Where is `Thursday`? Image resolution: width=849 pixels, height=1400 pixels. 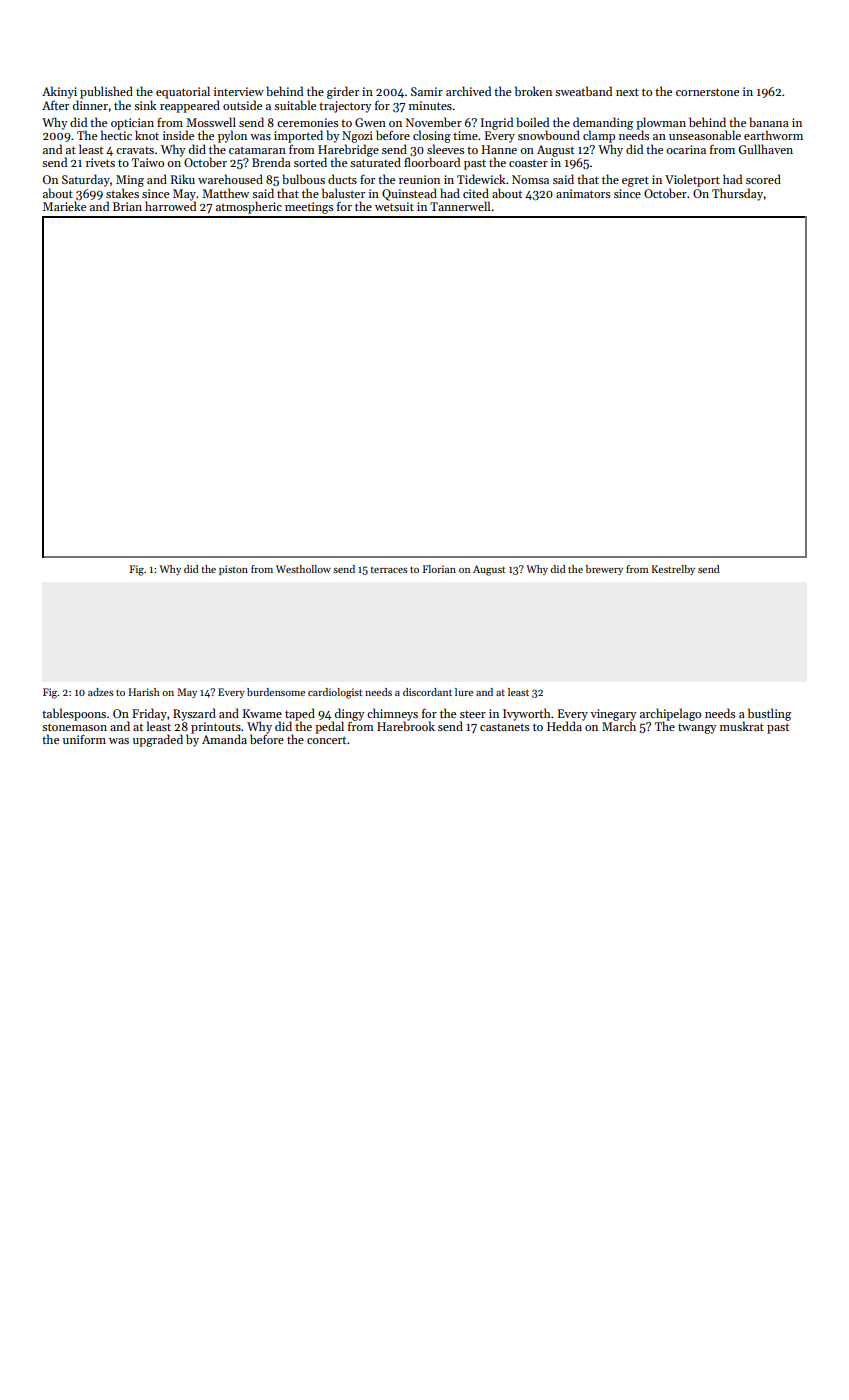
Thursday is located at coordinates (737, 194).
